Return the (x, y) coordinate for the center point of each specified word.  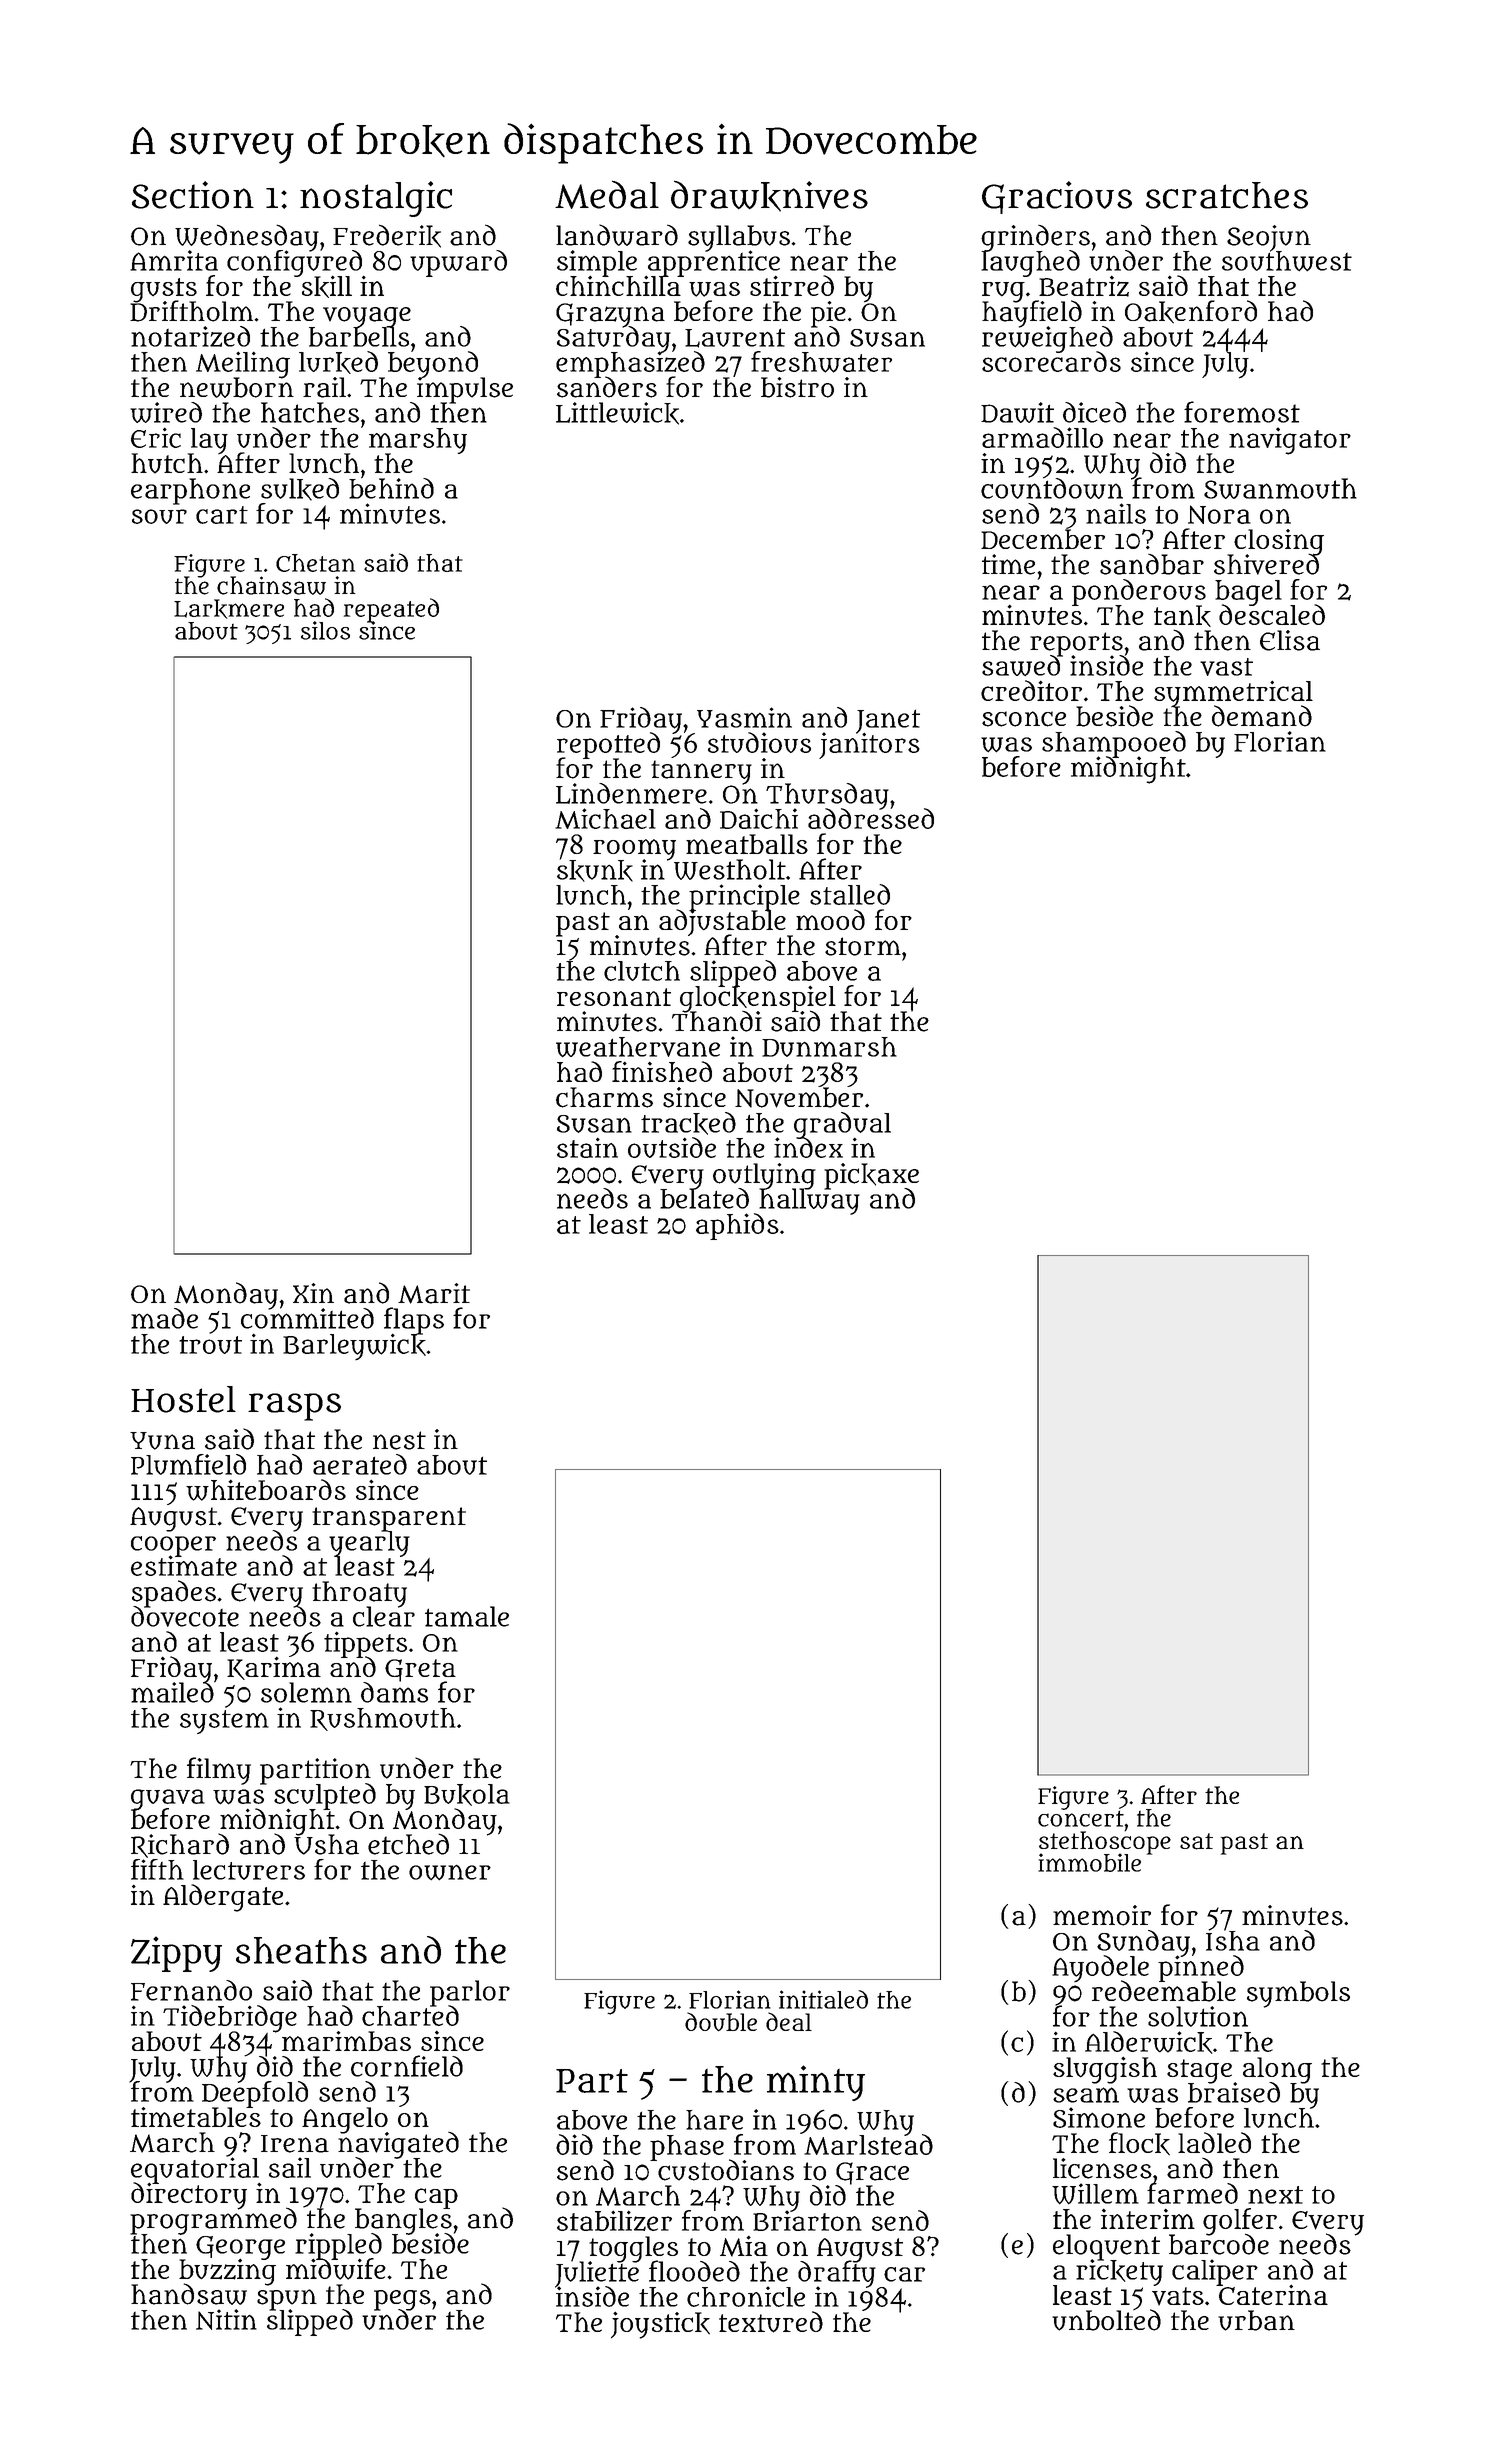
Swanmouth (1280, 488)
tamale (467, 1616)
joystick (660, 2325)
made (164, 1318)
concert (1081, 1818)
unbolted (1106, 2320)
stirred (792, 285)
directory (189, 2196)
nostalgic (376, 199)
